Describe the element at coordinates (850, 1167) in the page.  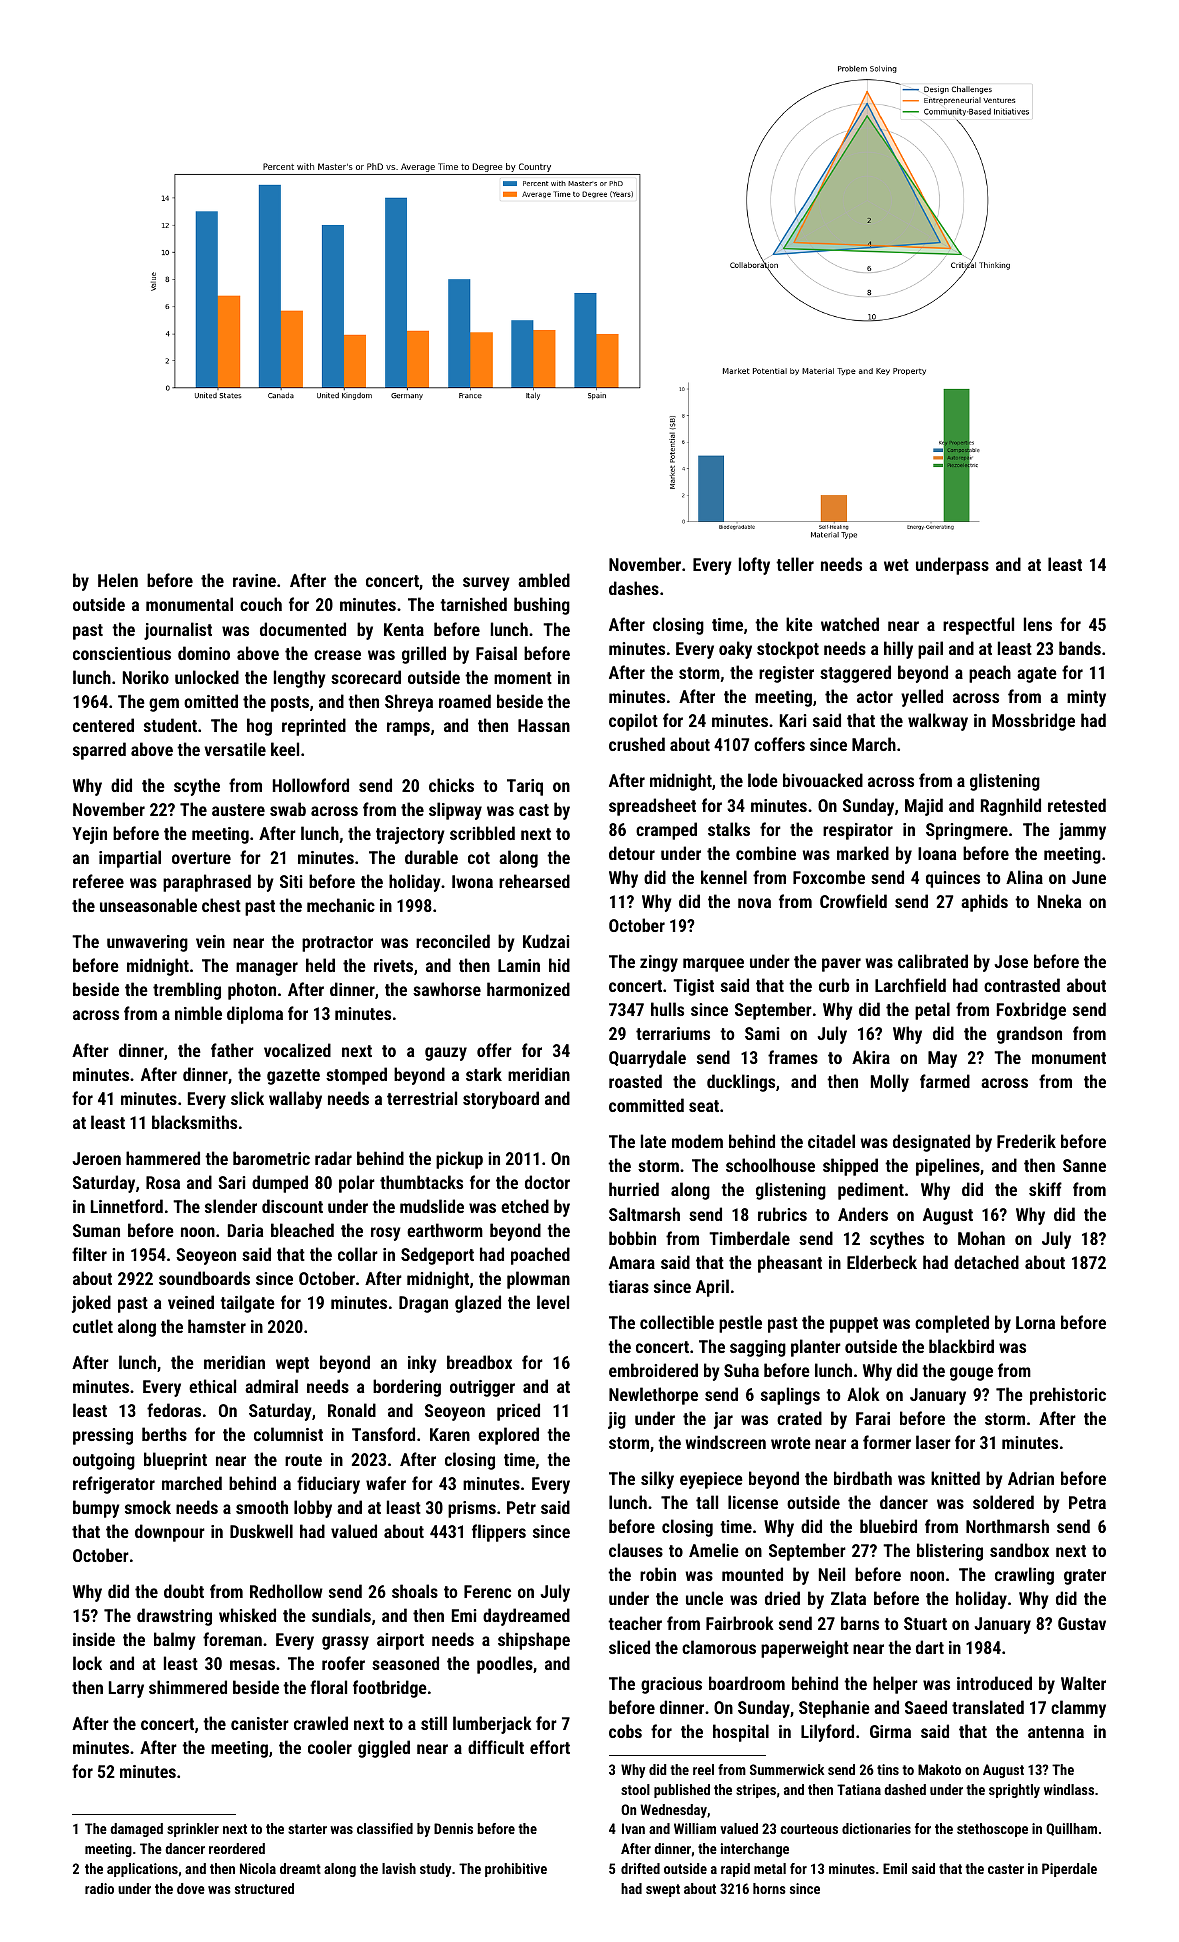
I see `shipped` at that location.
